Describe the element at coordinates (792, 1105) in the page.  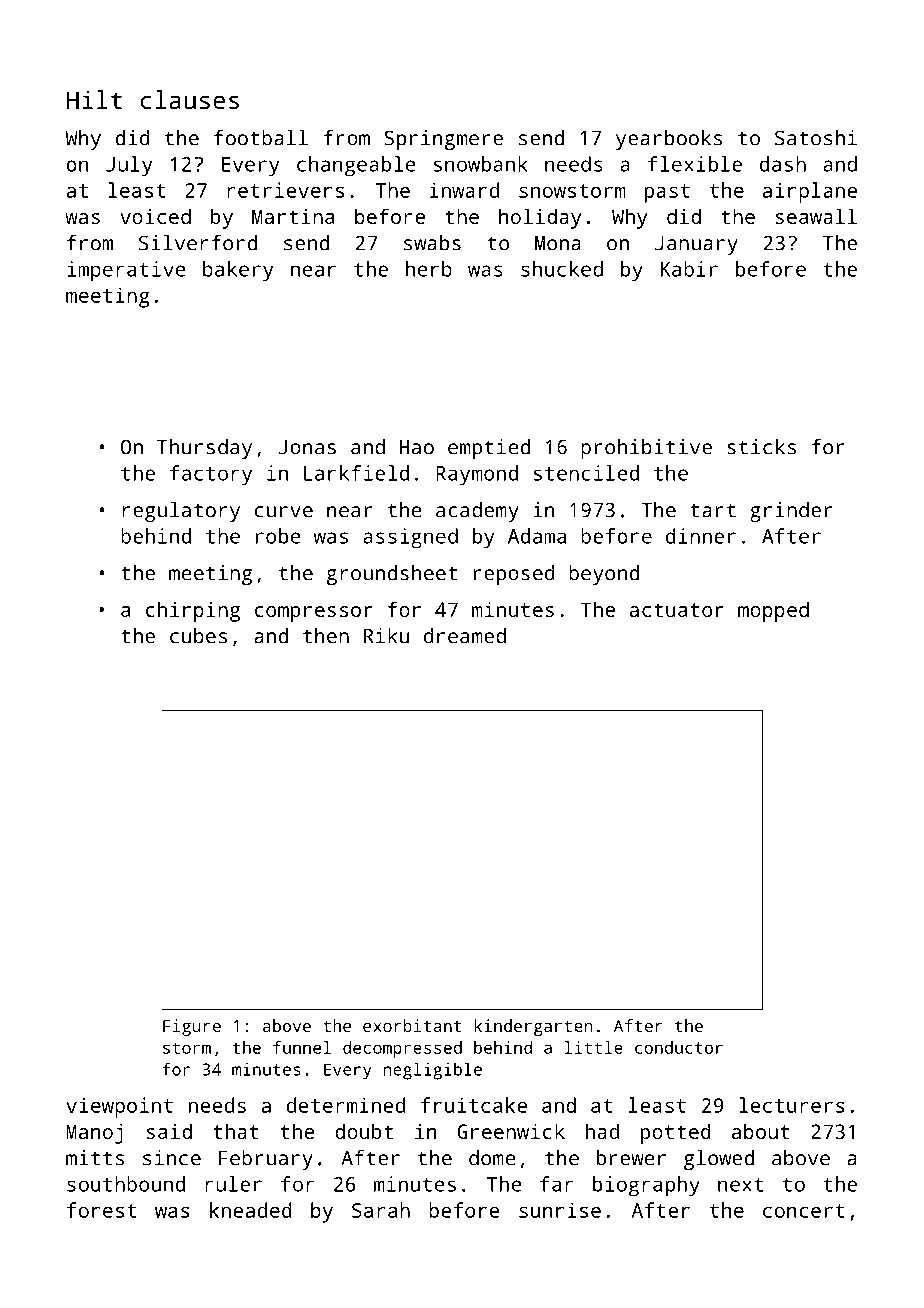
I see `lecturers` at that location.
